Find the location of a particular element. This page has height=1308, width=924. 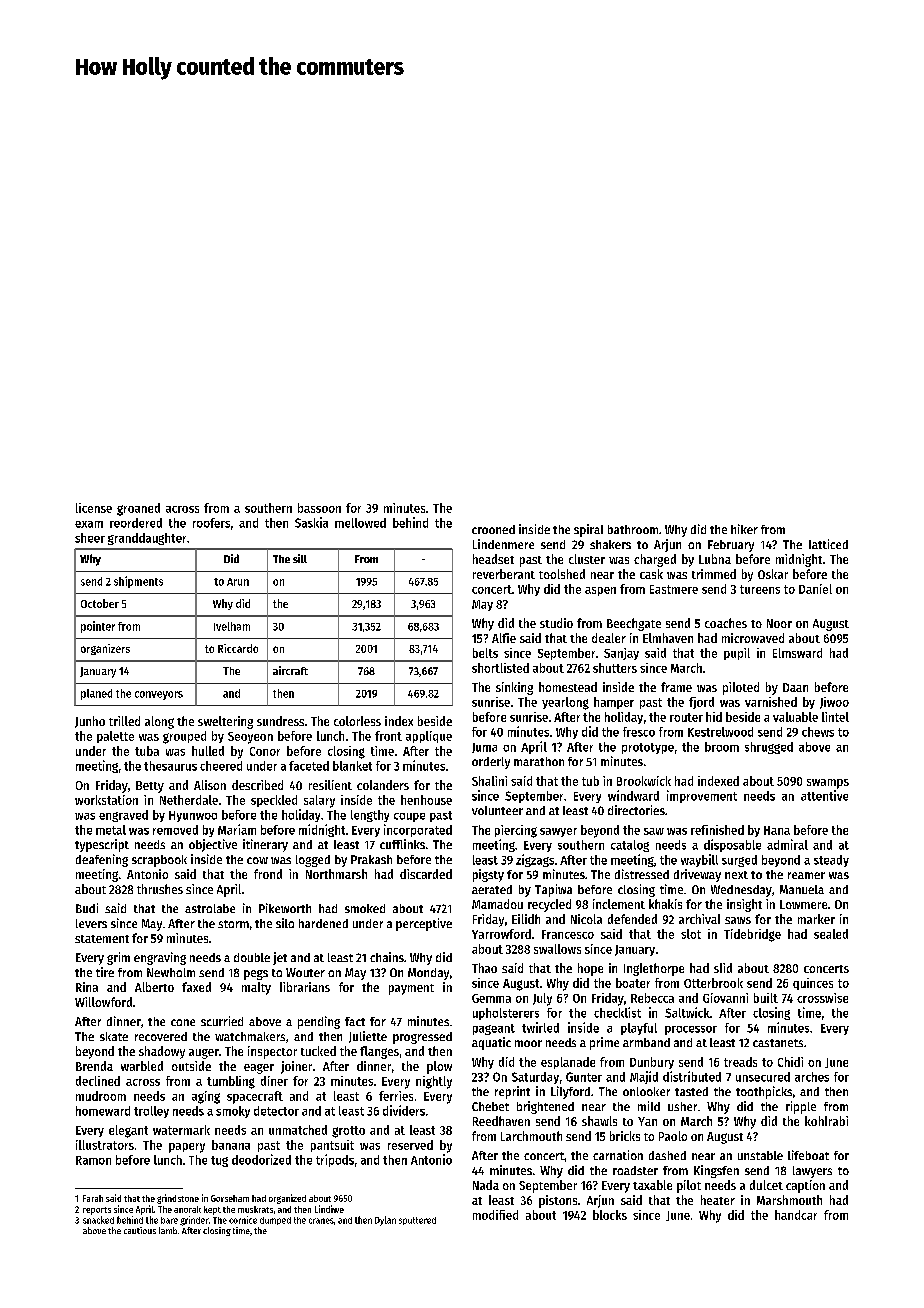

reports is located at coordinates (97, 1211).
